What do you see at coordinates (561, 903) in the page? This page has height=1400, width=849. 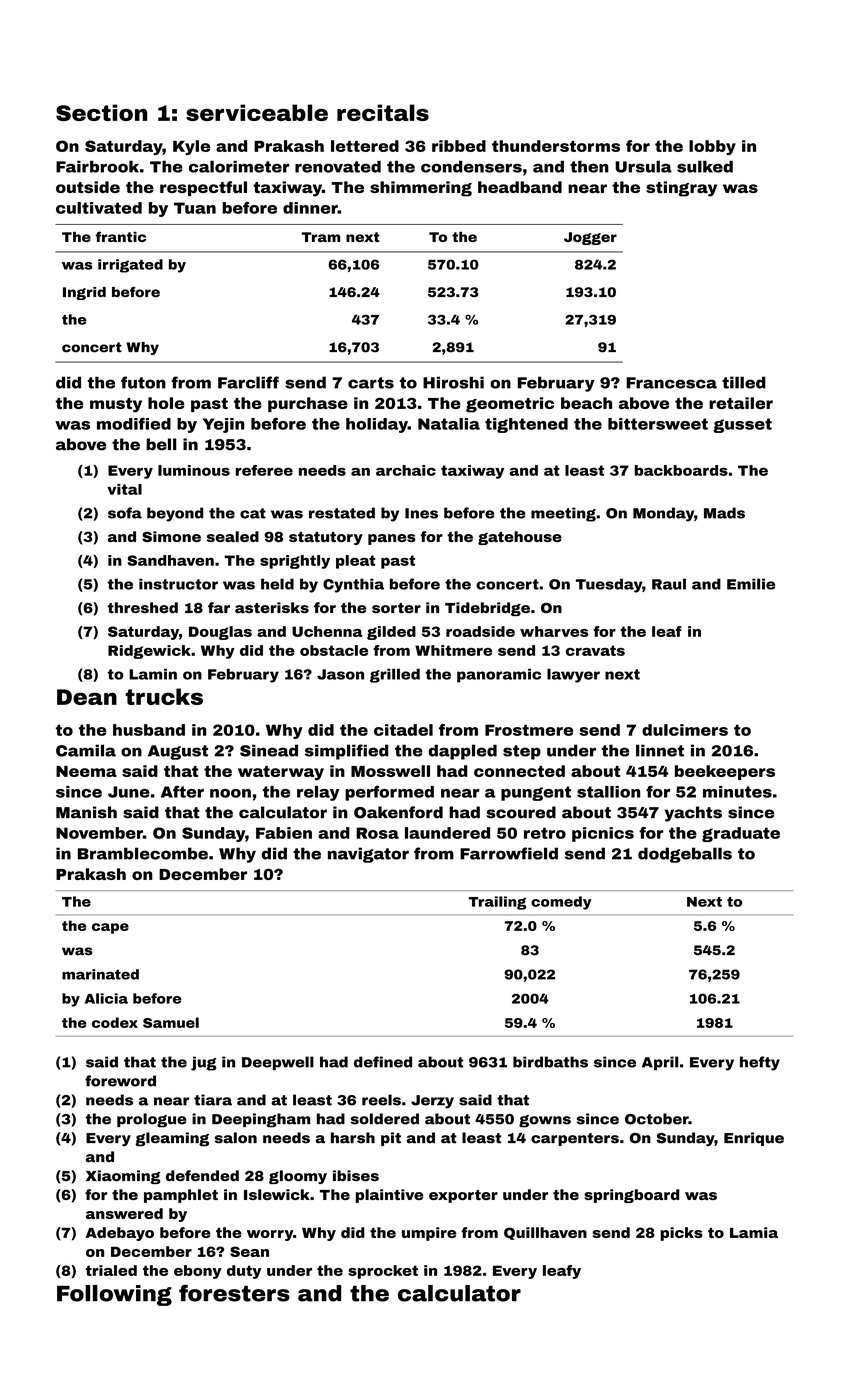 I see `comedy` at bounding box center [561, 903].
